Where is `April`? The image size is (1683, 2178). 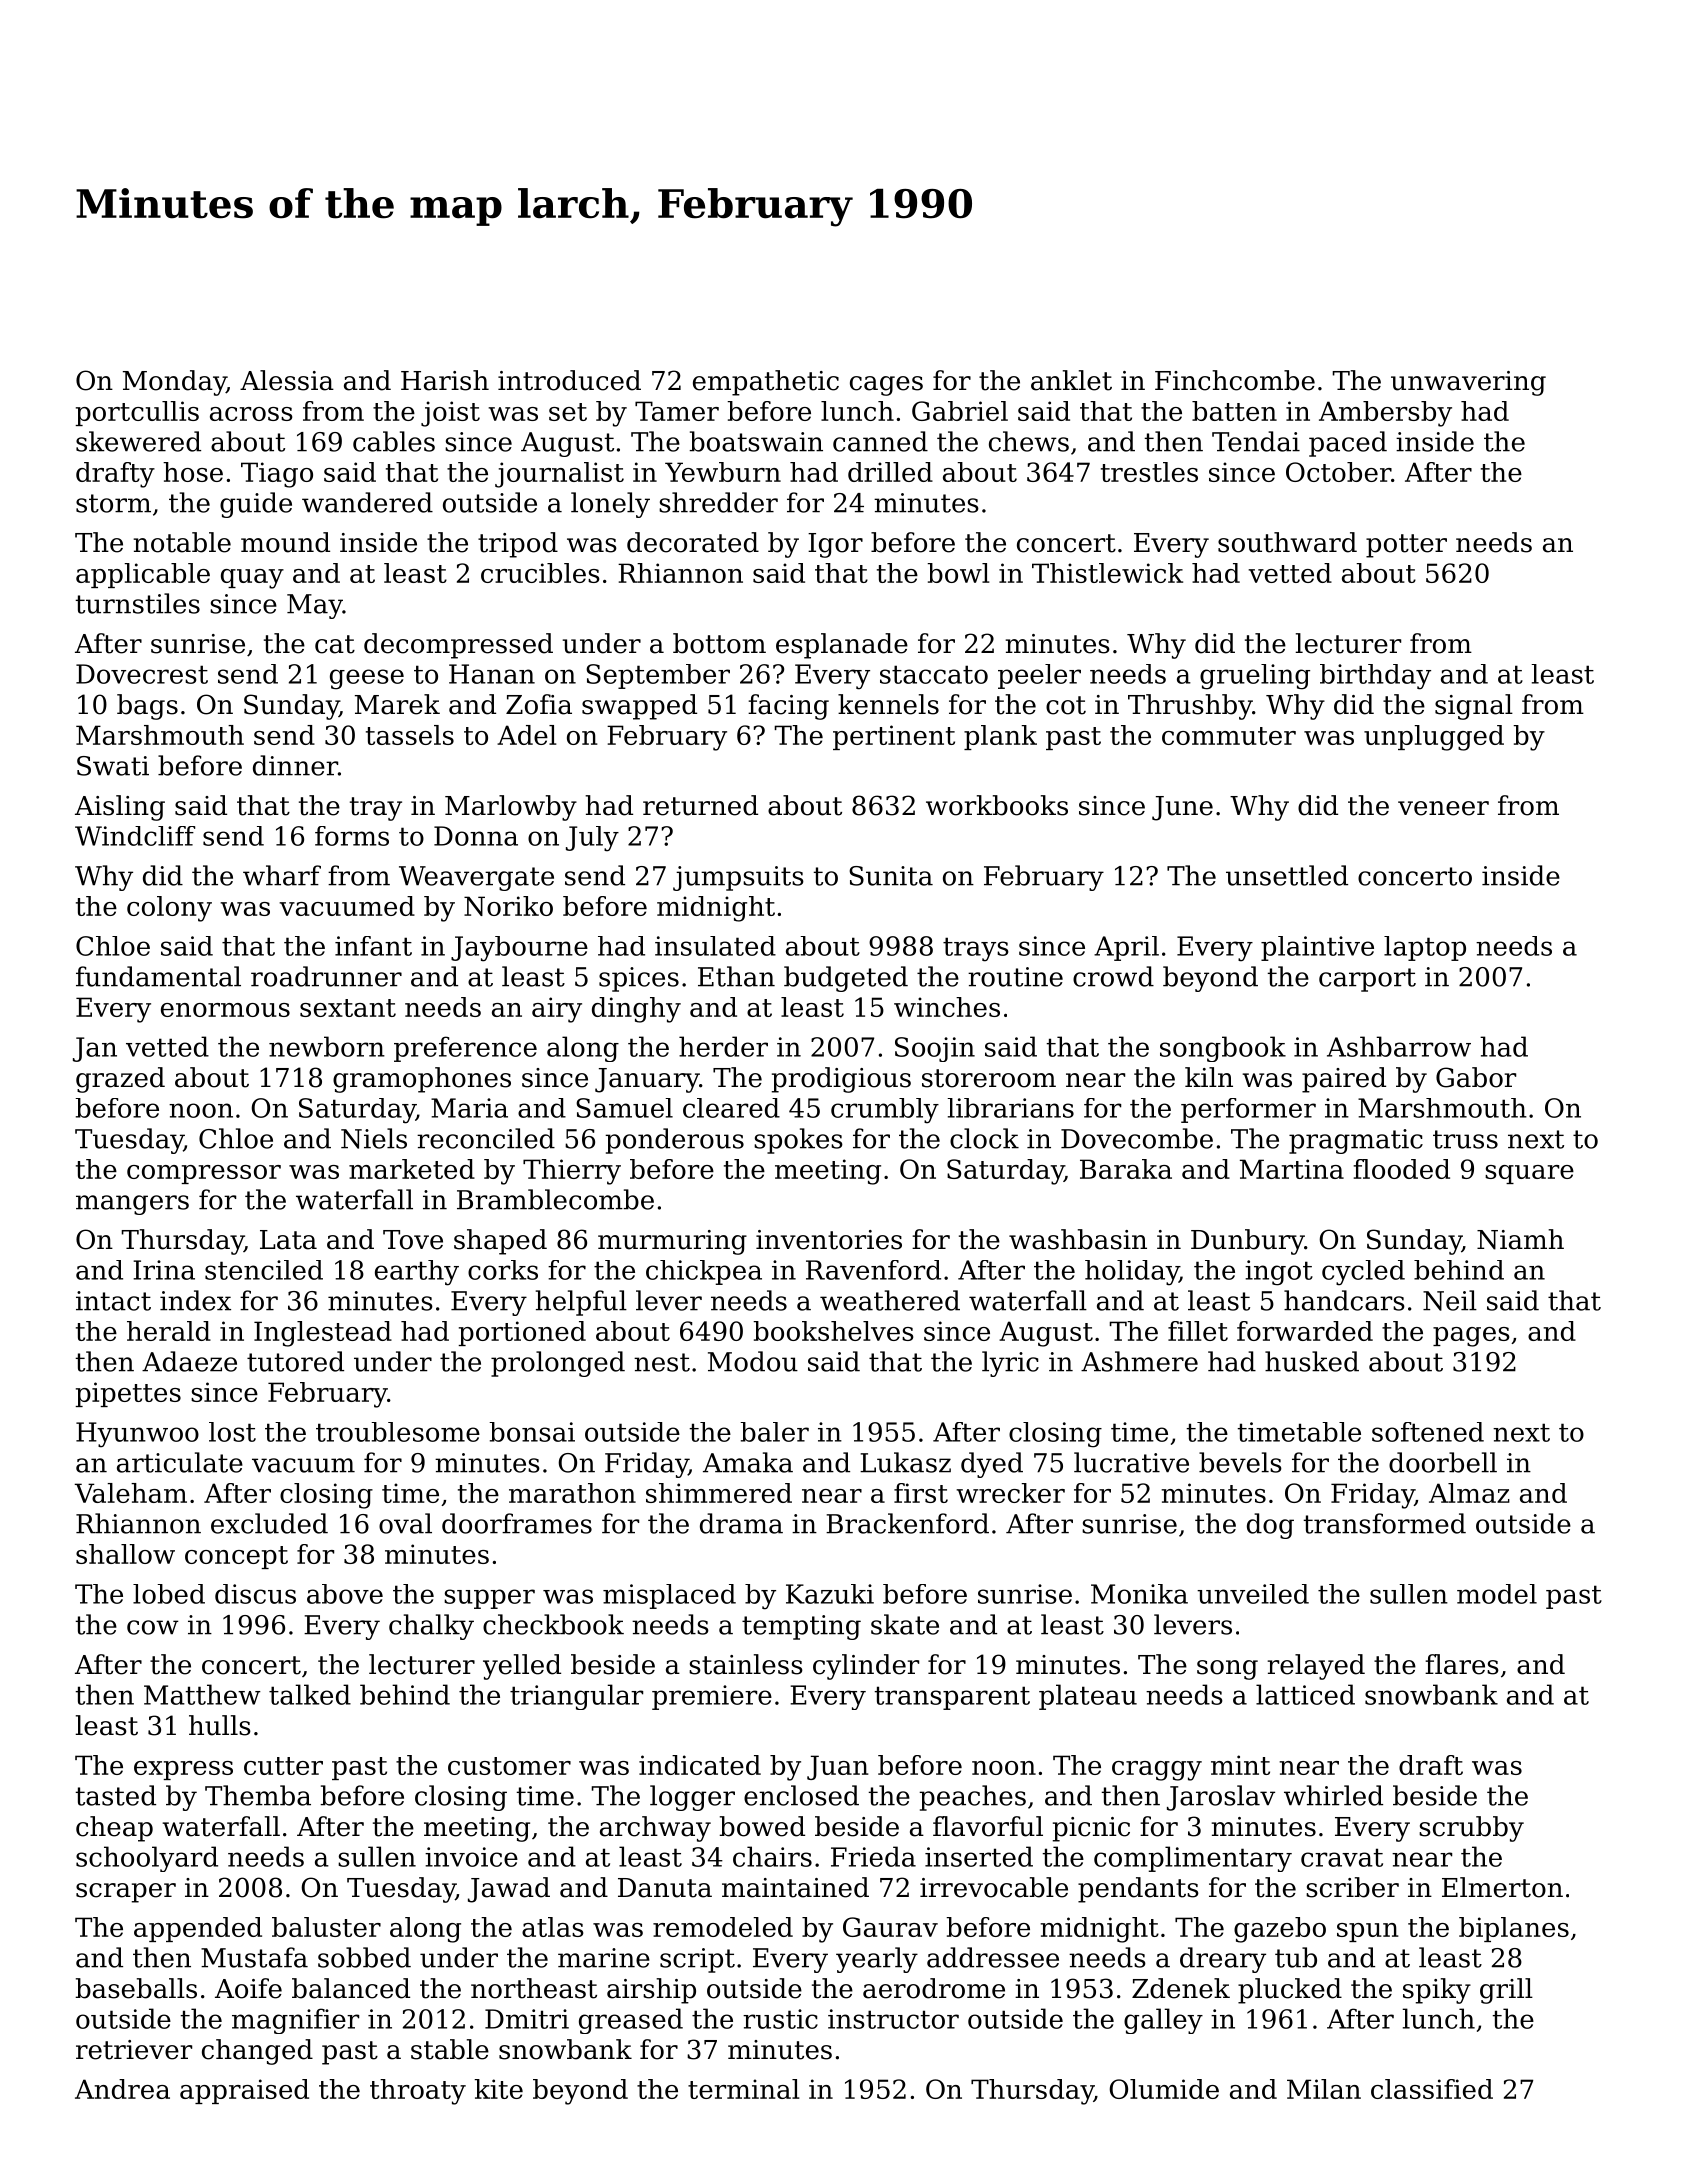 April is located at coordinates (1126, 948).
